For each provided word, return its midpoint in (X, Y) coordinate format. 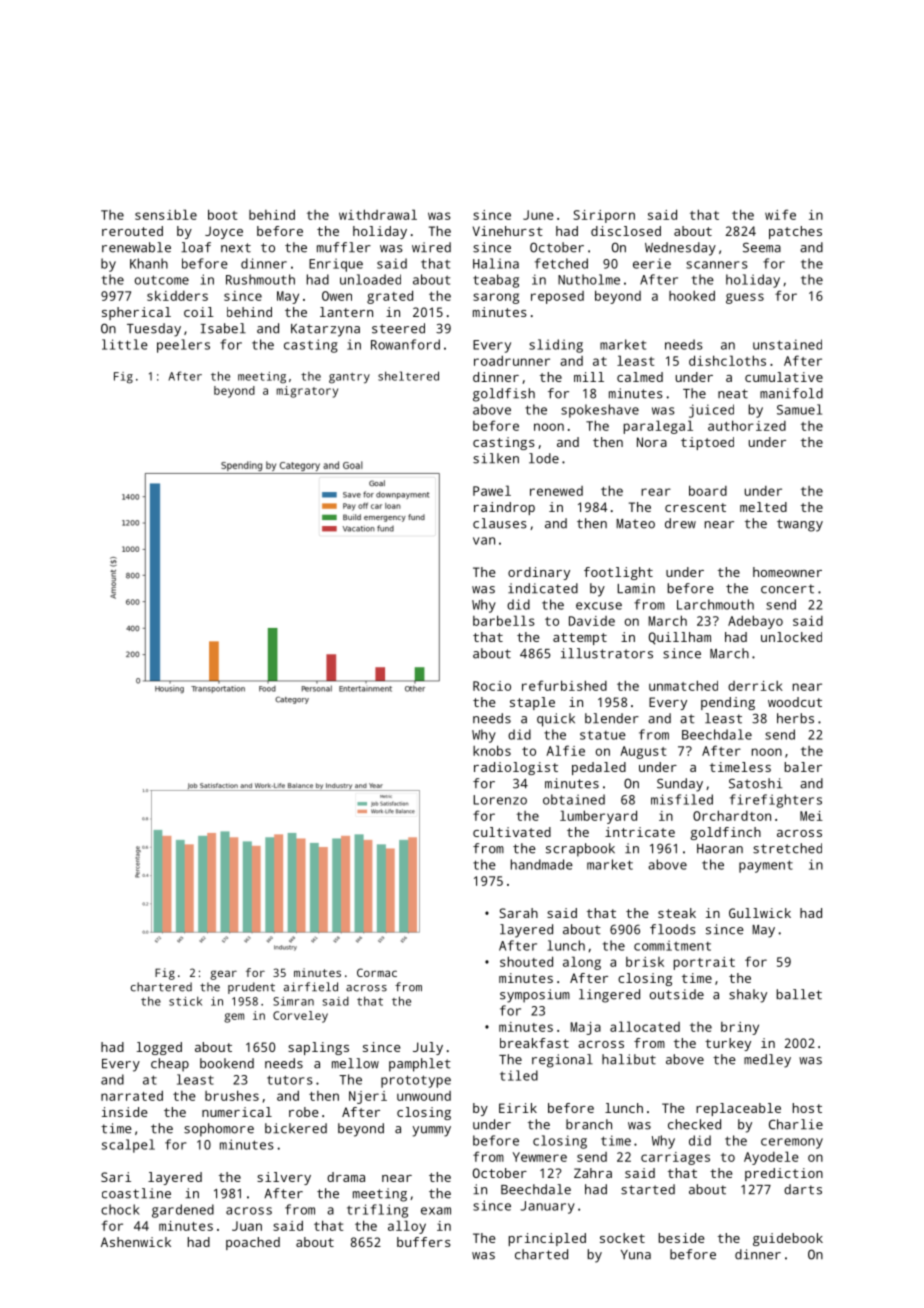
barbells (504, 620)
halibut (629, 1059)
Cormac (377, 972)
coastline (136, 1193)
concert (787, 589)
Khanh (149, 263)
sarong (496, 298)
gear (223, 975)
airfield (311, 987)
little (125, 344)
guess (745, 298)
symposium (535, 996)
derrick (755, 686)
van (484, 541)
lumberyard (598, 817)
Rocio (492, 686)
